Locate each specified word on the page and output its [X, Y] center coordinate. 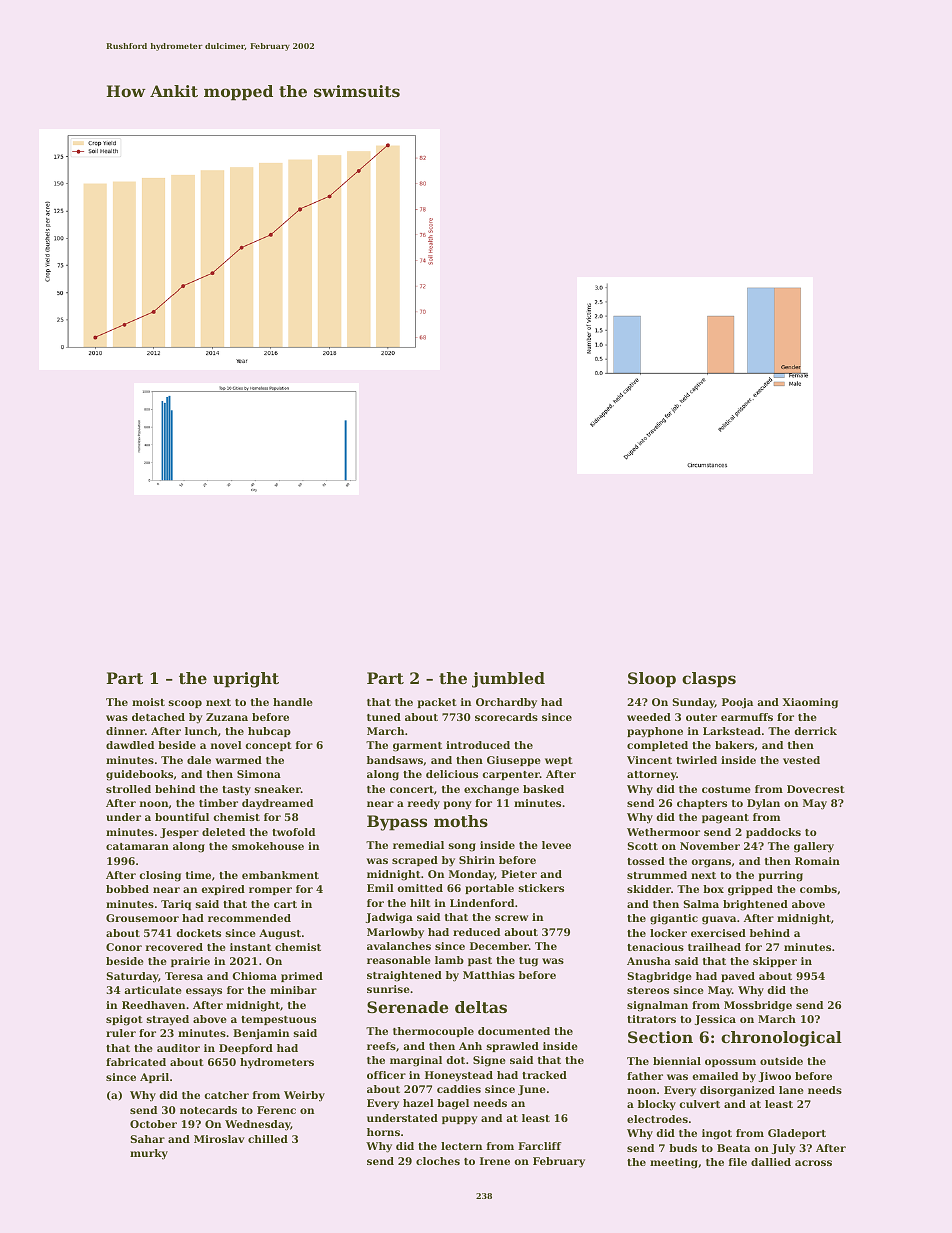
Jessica [715, 1020]
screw [511, 918]
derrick [815, 731]
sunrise [388, 989]
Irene [495, 1161]
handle [293, 702]
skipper [775, 962]
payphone [655, 732]
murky [149, 1154]
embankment [280, 875]
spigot [124, 1020]
